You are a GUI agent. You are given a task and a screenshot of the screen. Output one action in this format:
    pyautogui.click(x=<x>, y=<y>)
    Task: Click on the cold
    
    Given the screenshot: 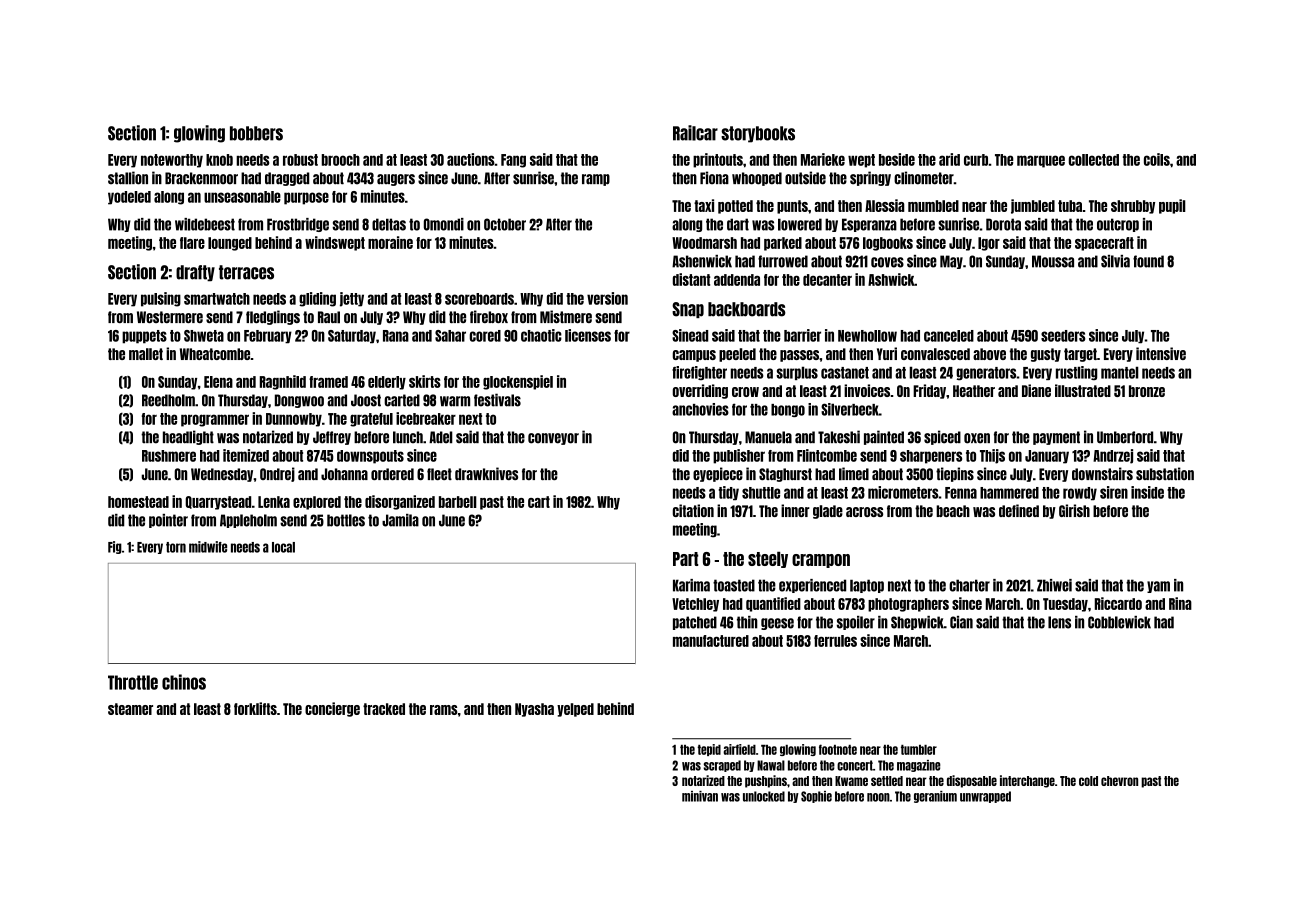 What is the action you would take?
    pyautogui.click(x=1088, y=781)
